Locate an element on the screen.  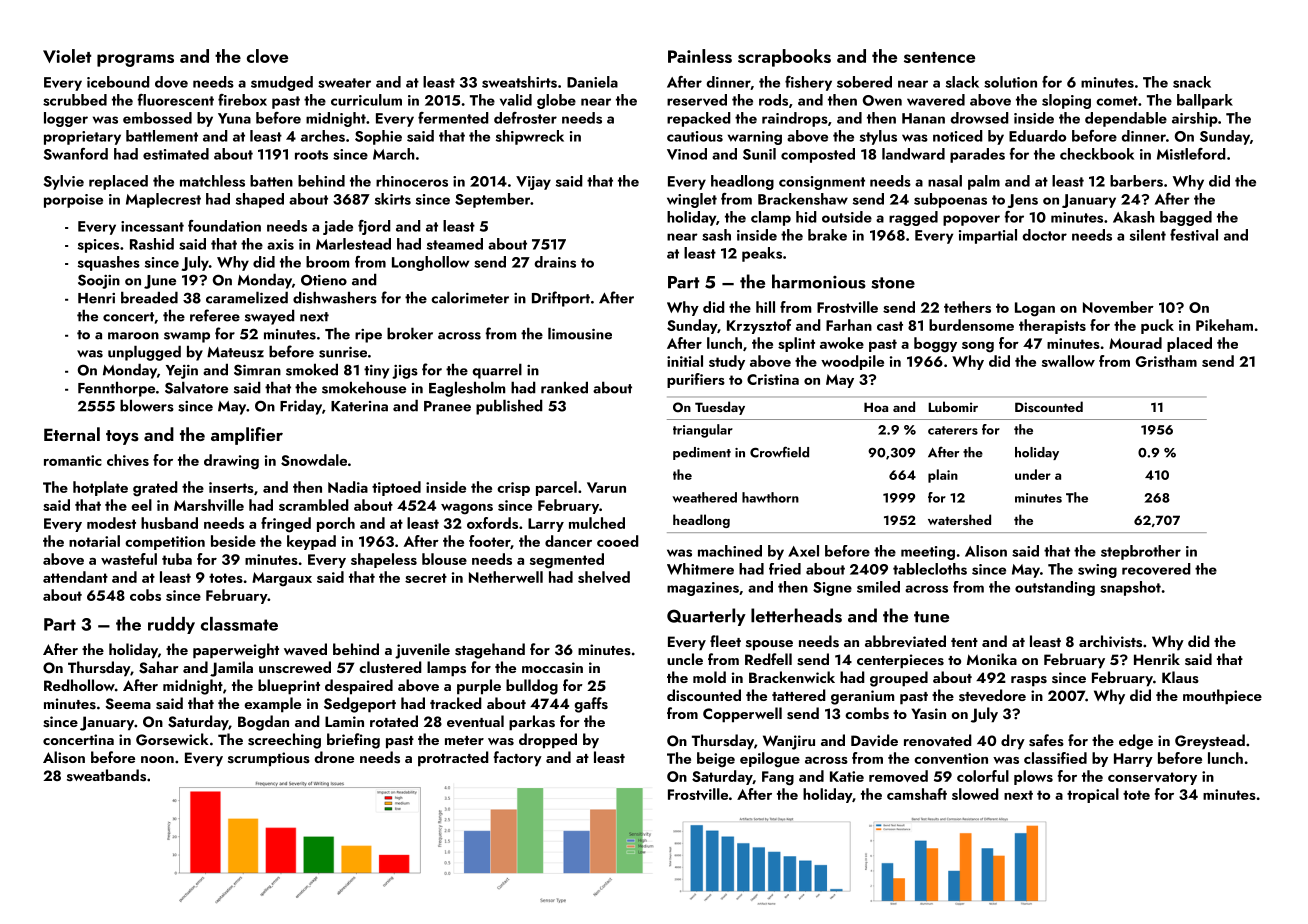
ballpark is located at coordinates (1205, 101).
